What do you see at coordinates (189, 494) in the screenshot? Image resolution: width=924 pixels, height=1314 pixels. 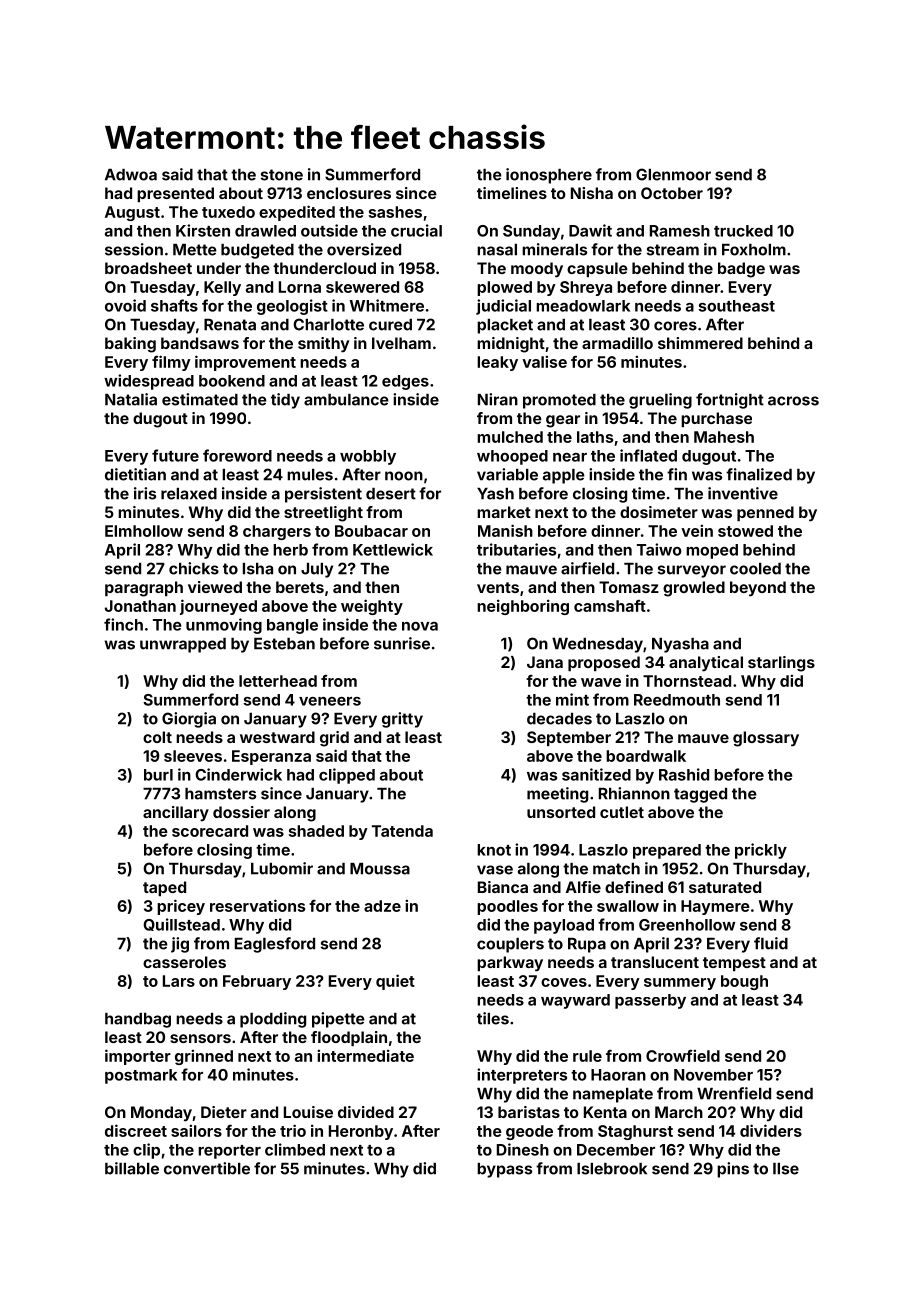 I see `relaxed` at bounding box center [189, 494].
